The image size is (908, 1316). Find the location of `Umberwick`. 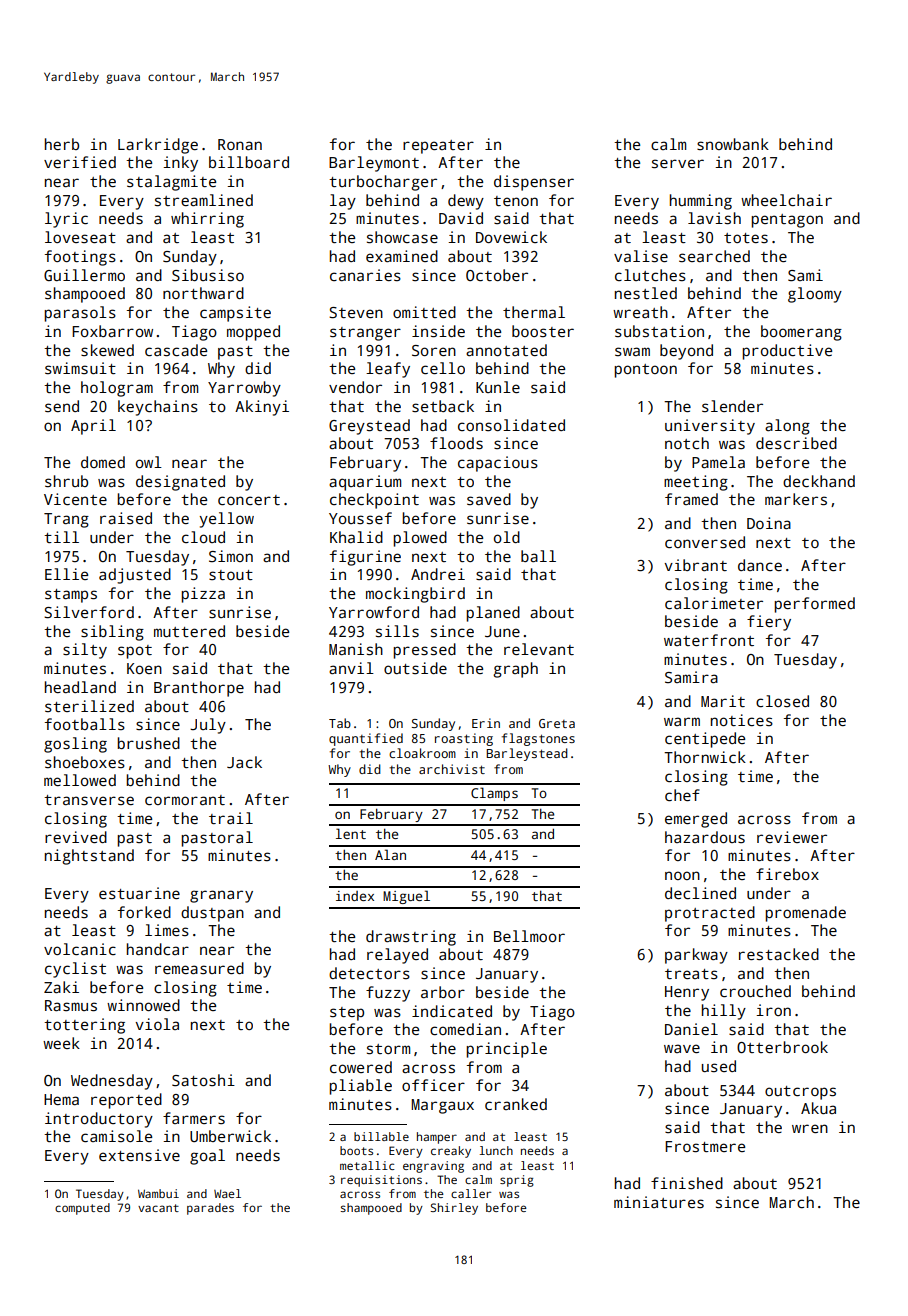

Umberwick is located at coordinates (230, 1136).
